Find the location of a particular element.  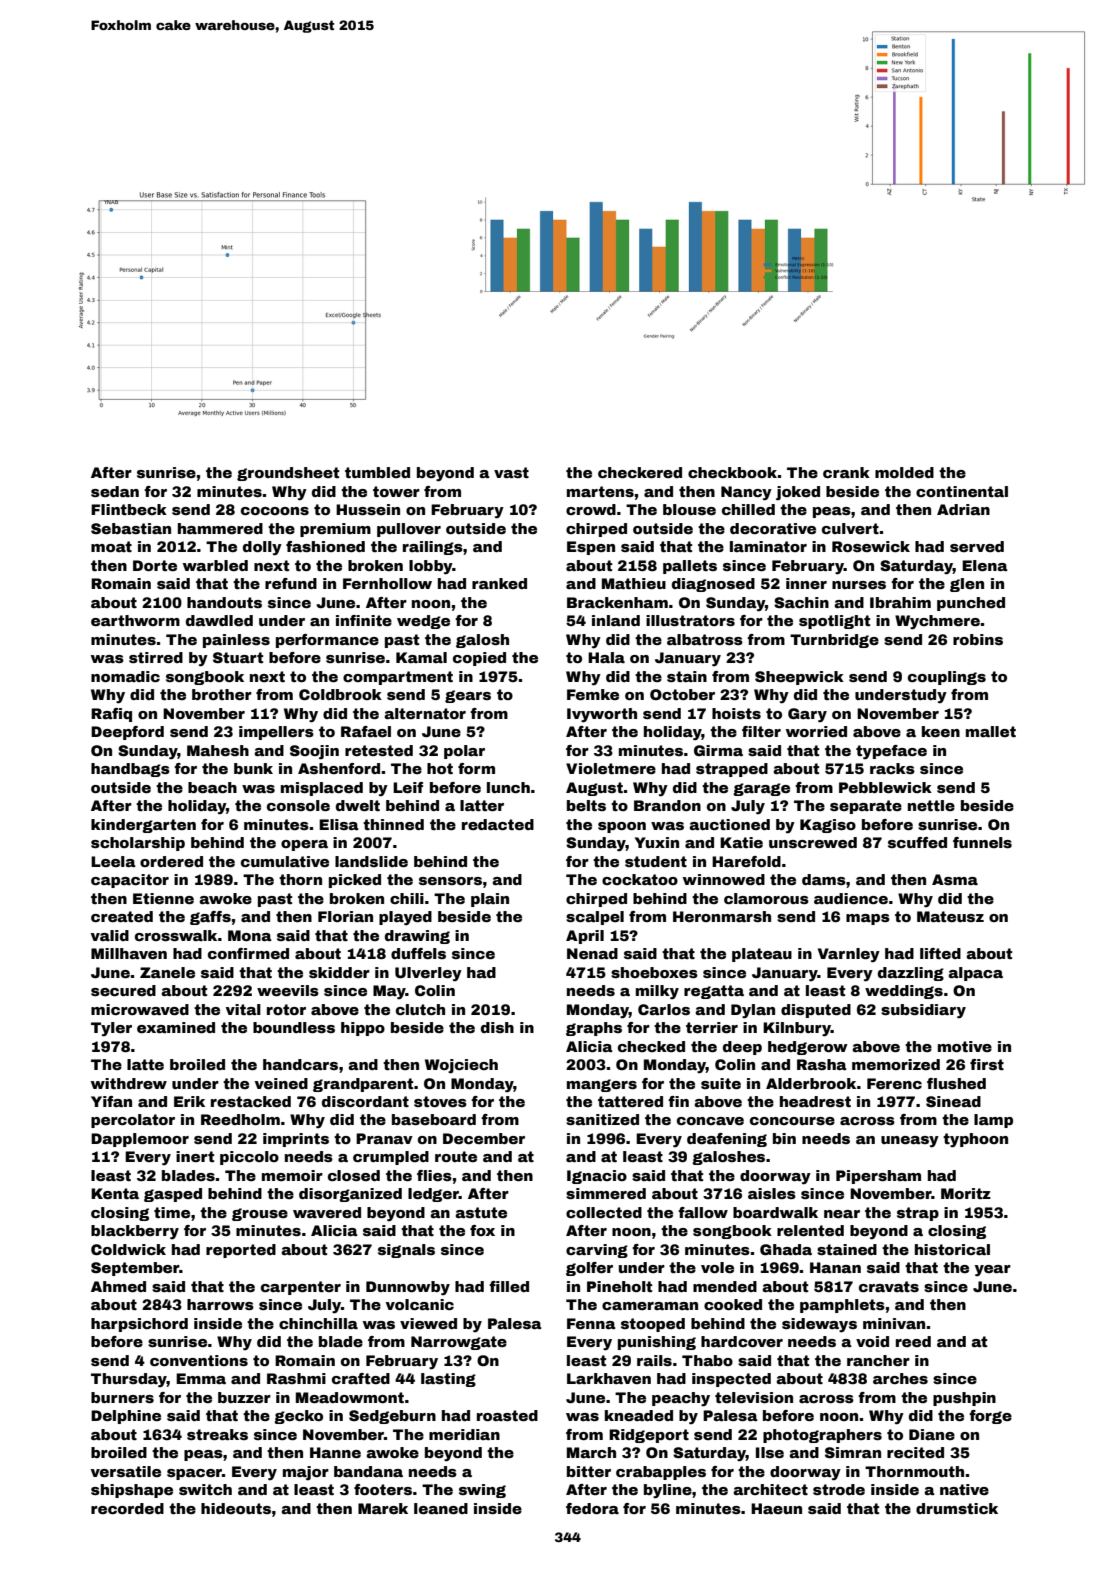

couplings is located at coordinates (947, 678).
